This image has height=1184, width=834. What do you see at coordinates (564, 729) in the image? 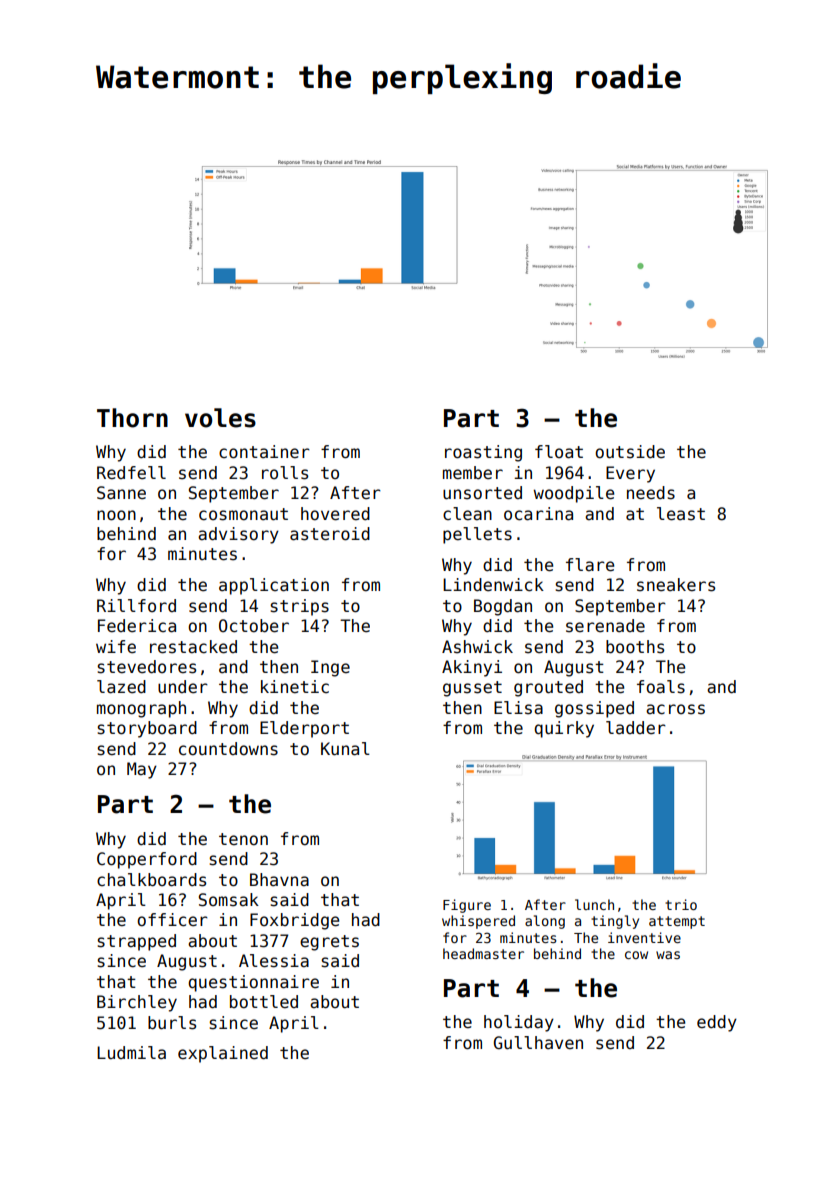
I see `quirky` at bounding box center [564, 729].
